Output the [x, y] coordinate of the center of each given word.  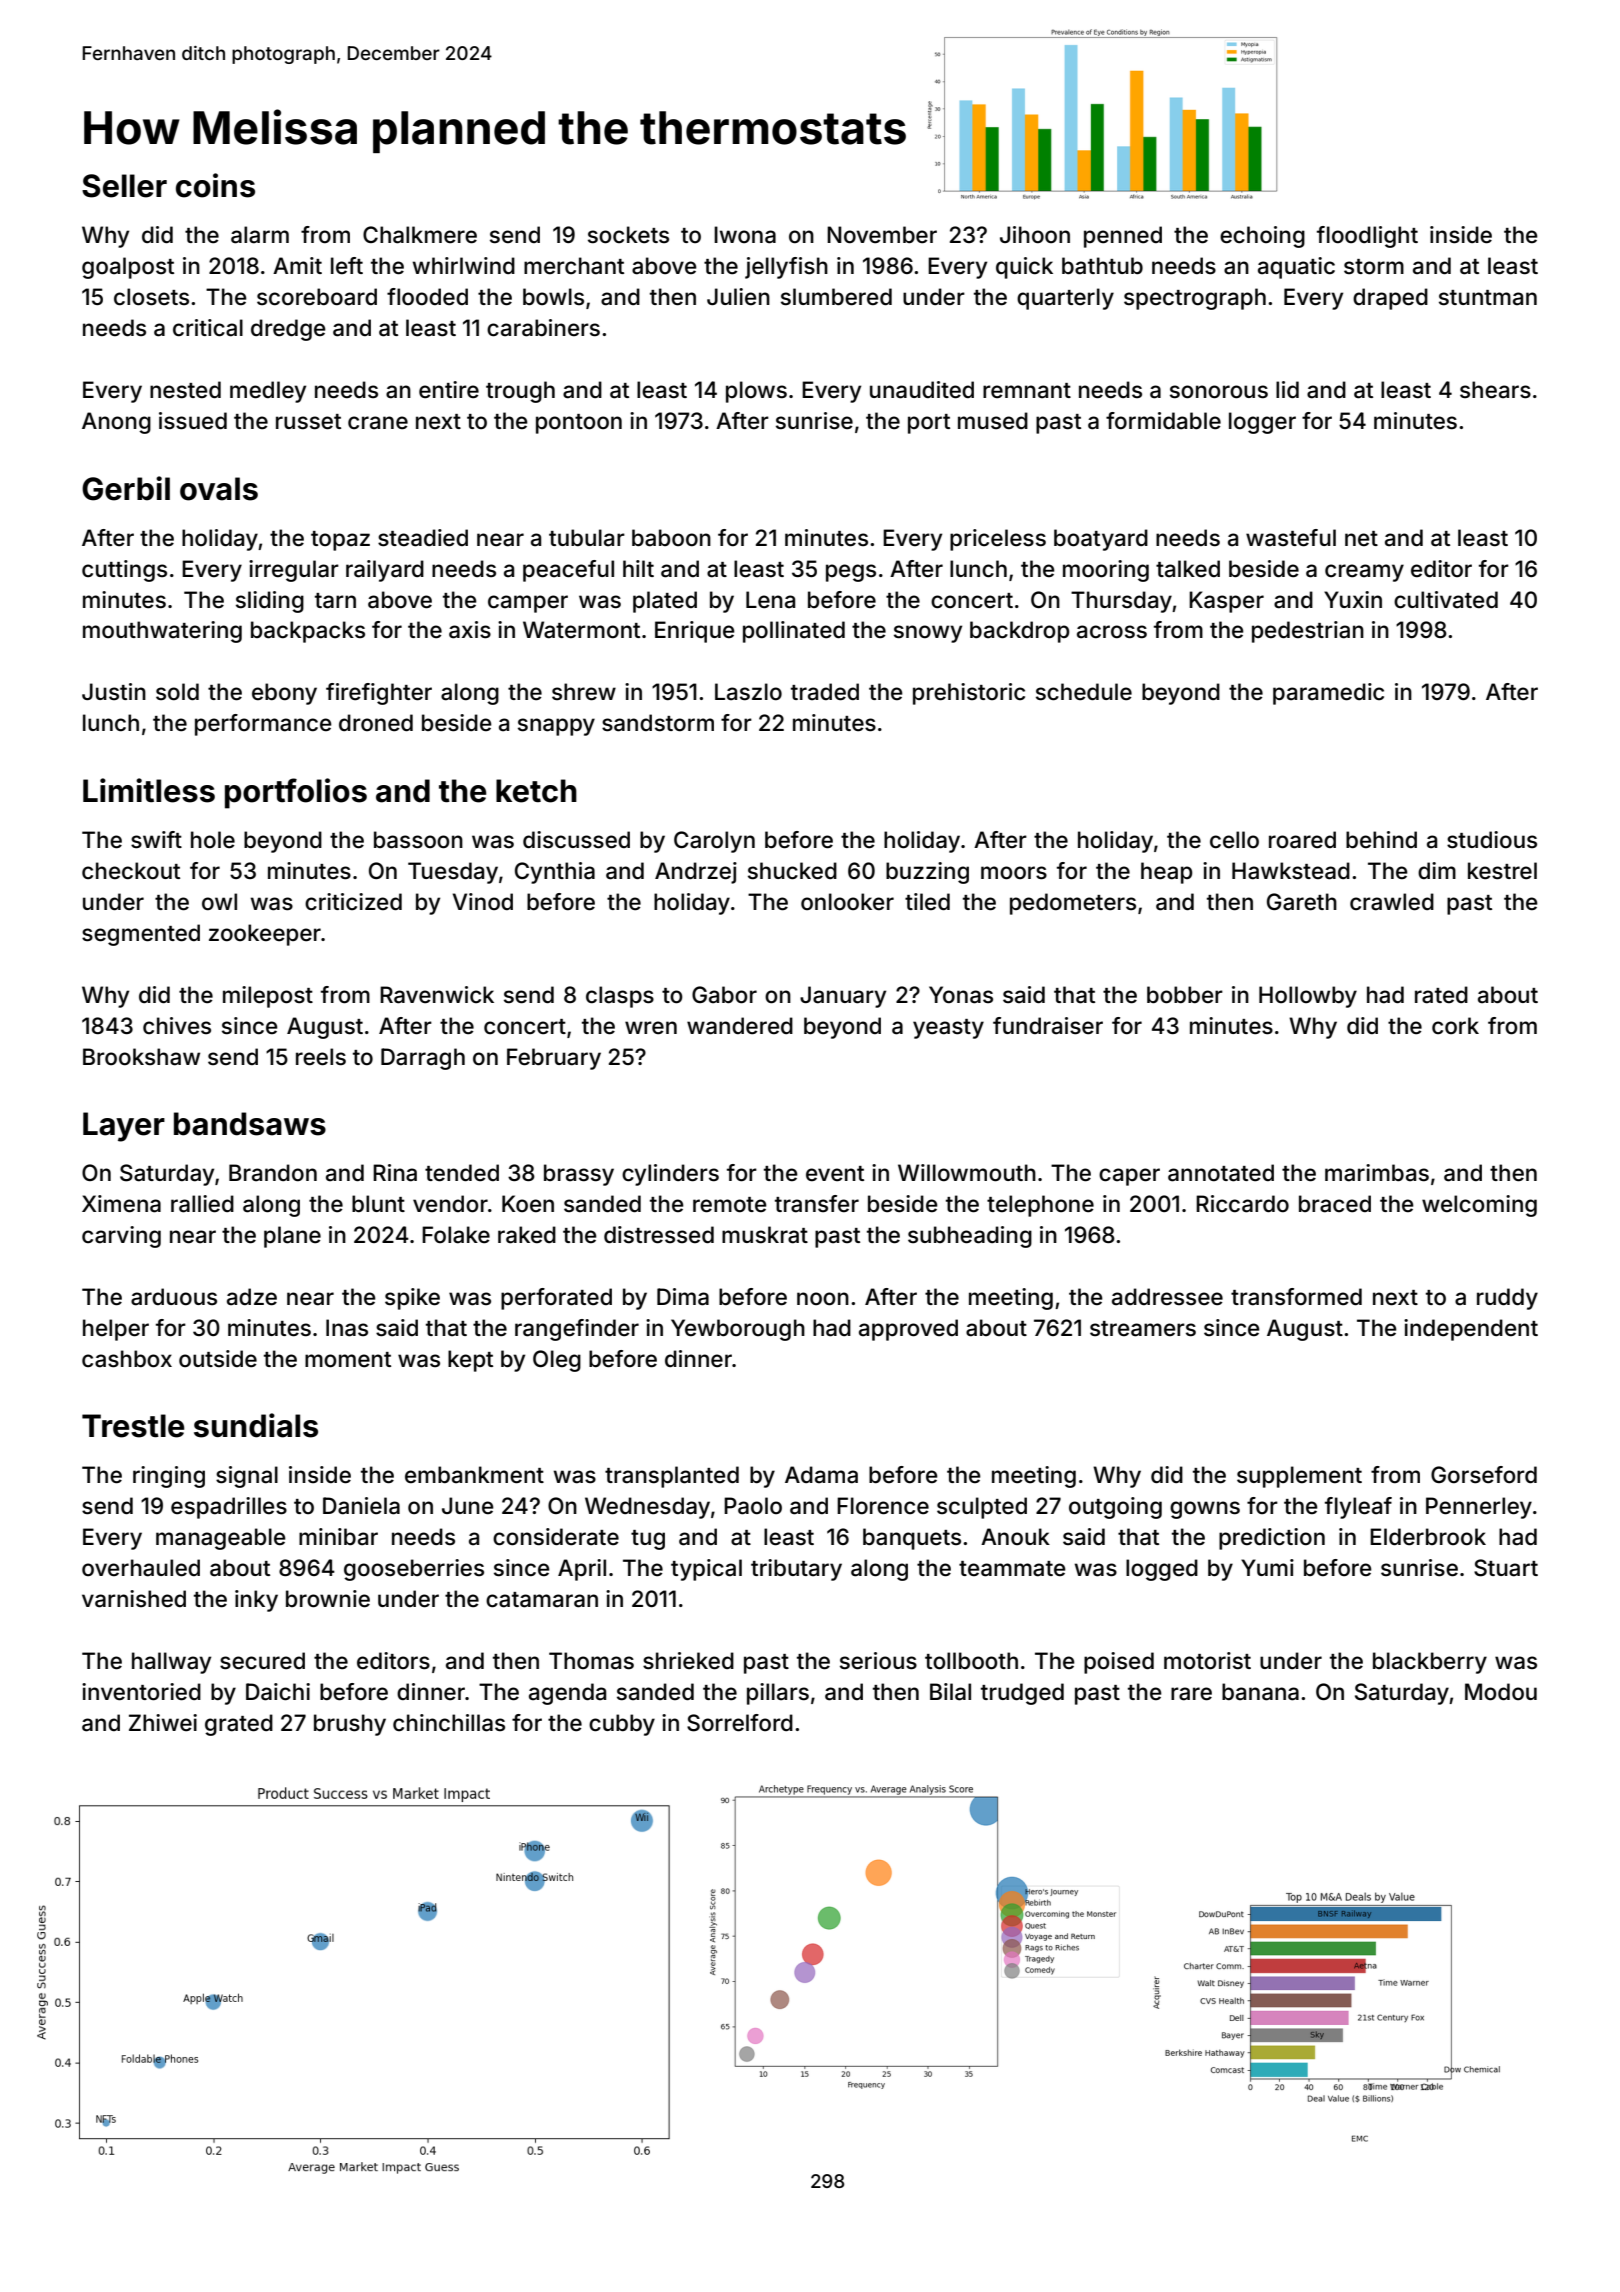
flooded [427, 297]
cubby [622, 1725]
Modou [1501, 1692]
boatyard [1101, 540]
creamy [1364, 573]
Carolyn [714, 842]
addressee [1167, 1297]
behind [1381, 839]
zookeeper [265, 935]
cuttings [124, 571]
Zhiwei [163, 1723]
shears [1495, 390]
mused [993, 420]
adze [252, 1297]
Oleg [557, 1361]
